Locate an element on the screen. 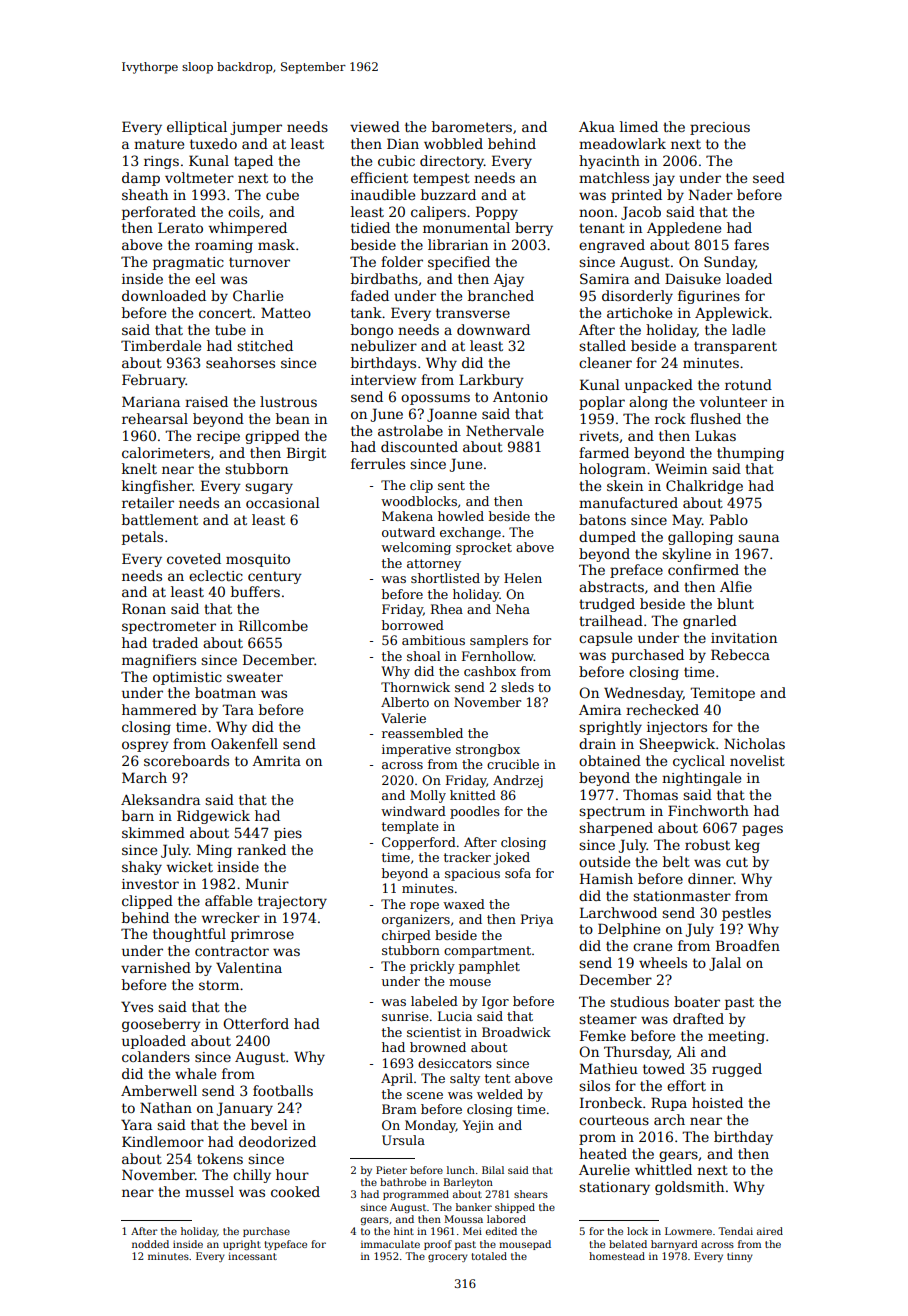 Image resolution: width=908 pixels, height=1316 pixels. nodded is located at coordinates (150, 1244).
